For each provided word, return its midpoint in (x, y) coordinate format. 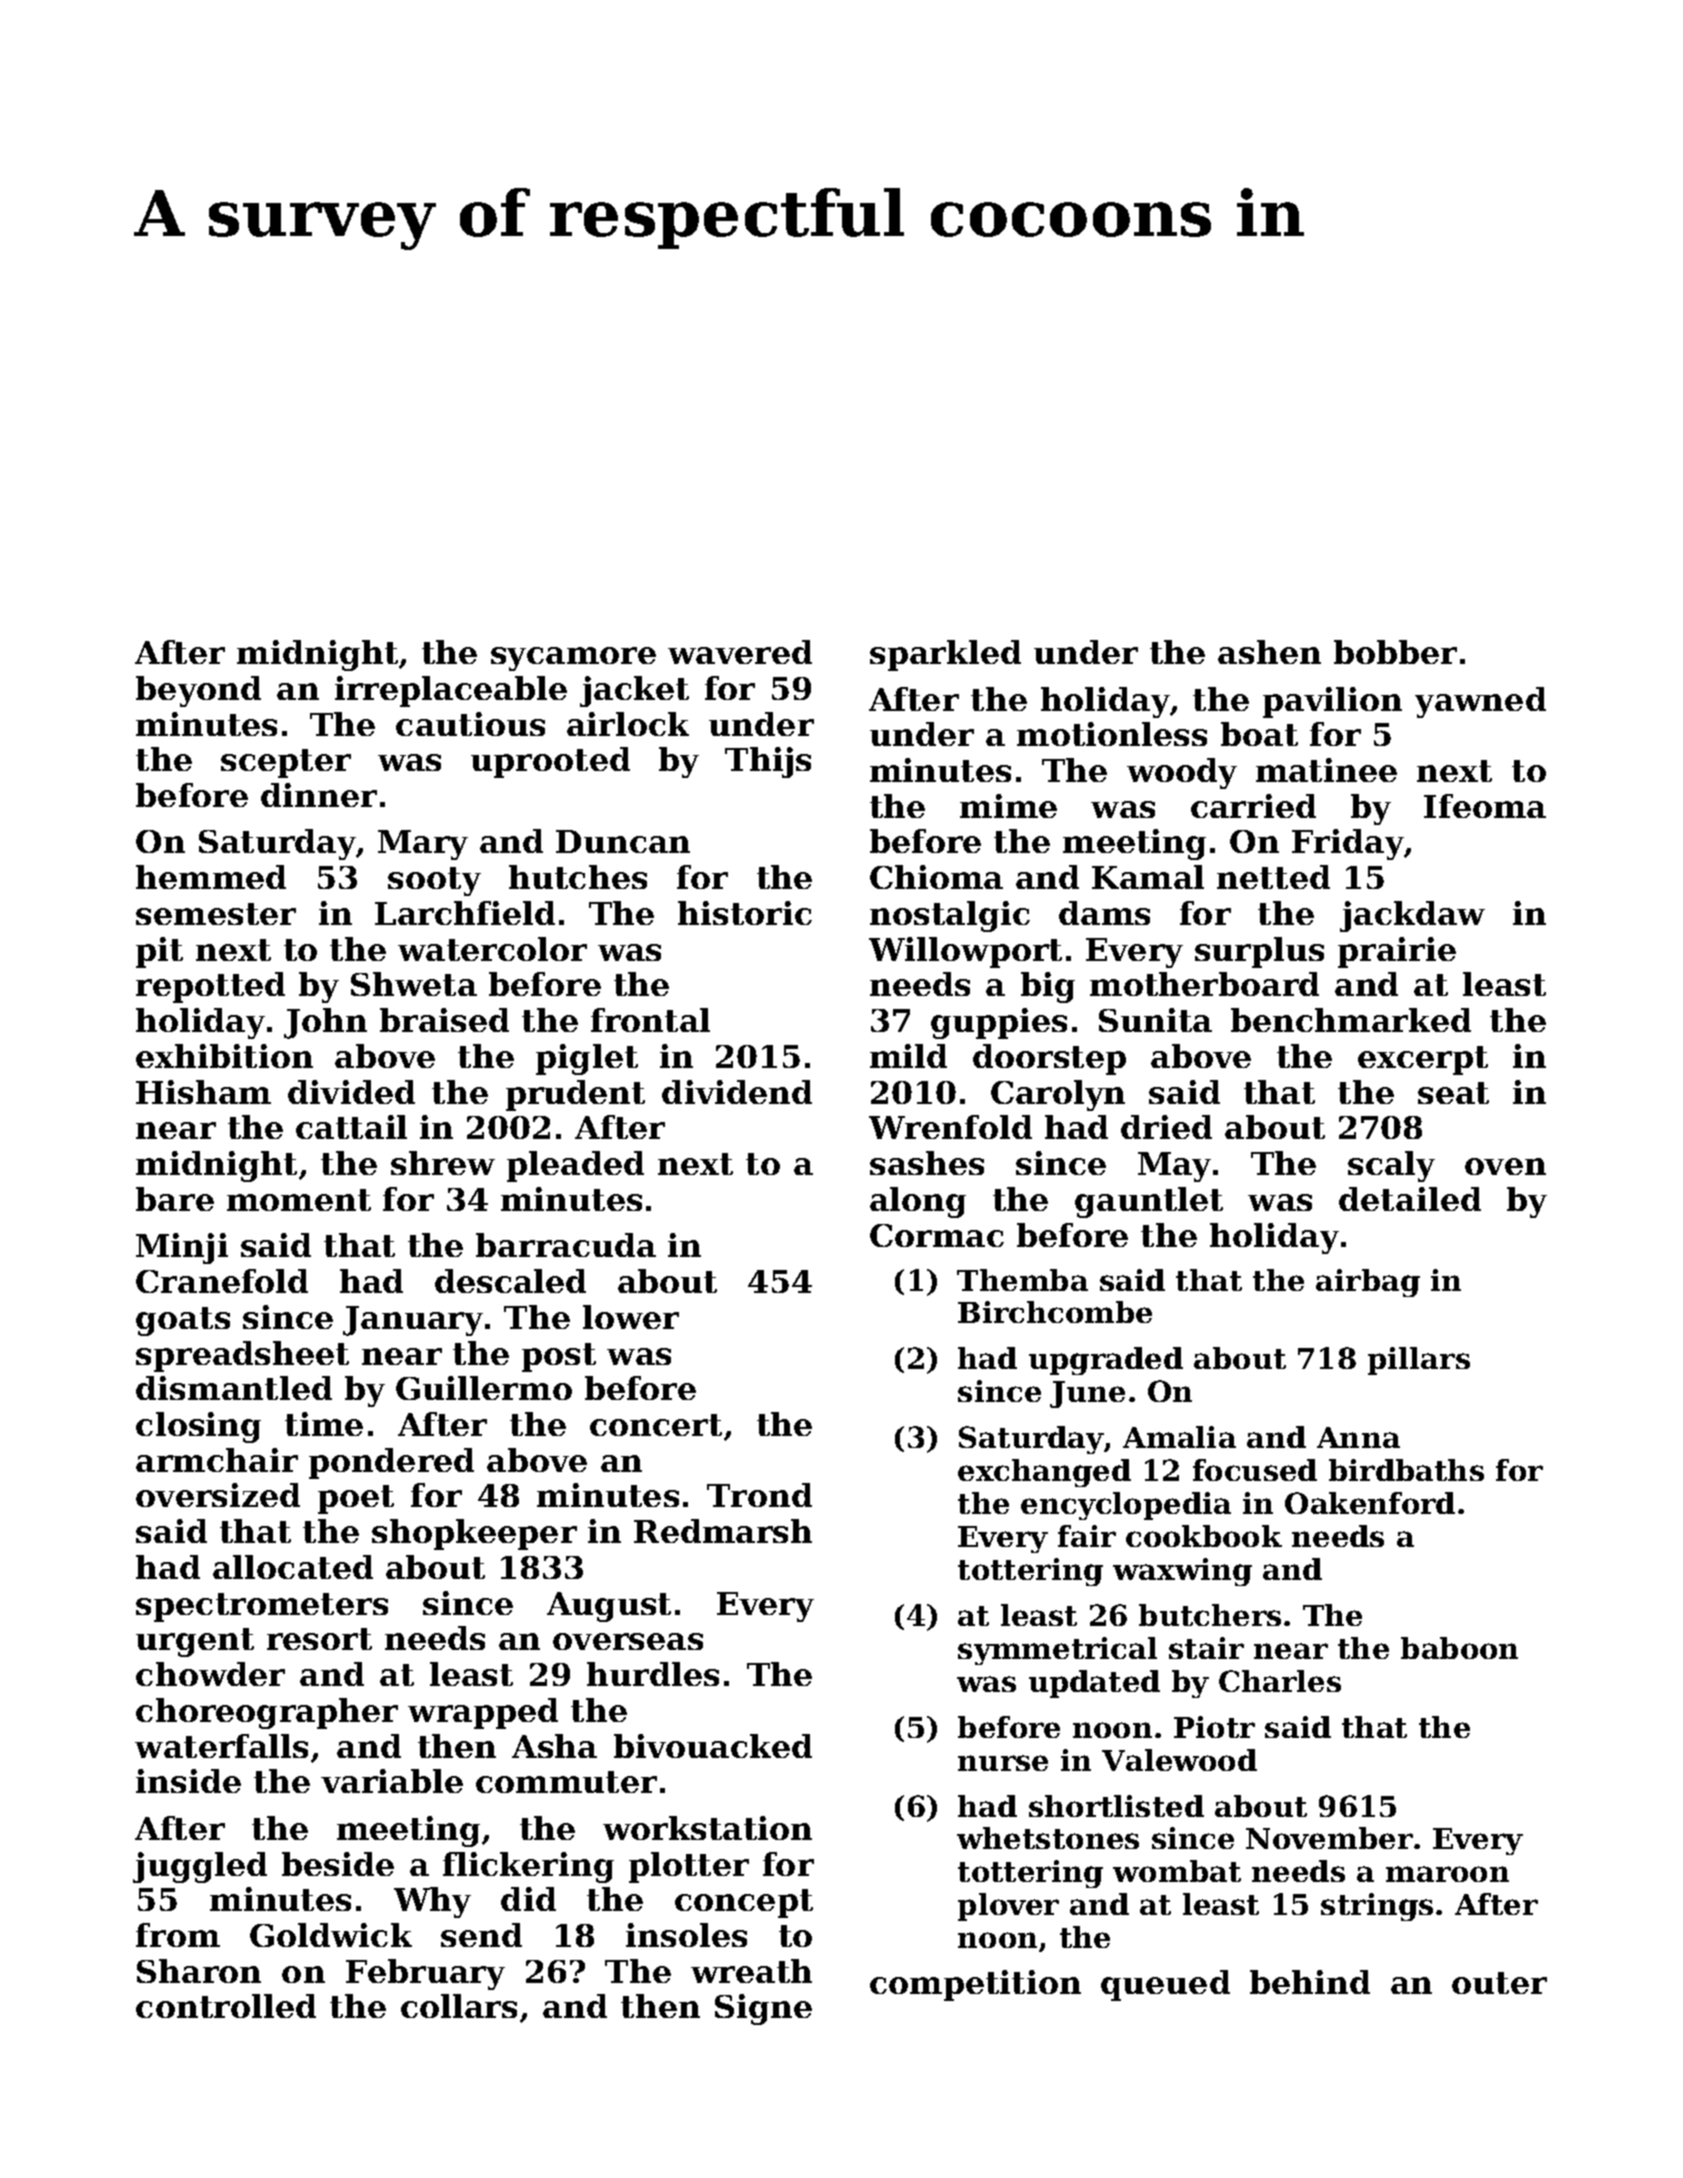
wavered (740, 652)
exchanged (1044, 1473)
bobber (1395, 652)
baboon (1459, 1648)
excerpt (1423, 1060)
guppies (999, 1023)
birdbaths (1406, 1470)
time (324, 1424)
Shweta (414, 984)
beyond (198, 691)
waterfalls (221, 1746)
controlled (226, 2006)
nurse (1003, 1763)
